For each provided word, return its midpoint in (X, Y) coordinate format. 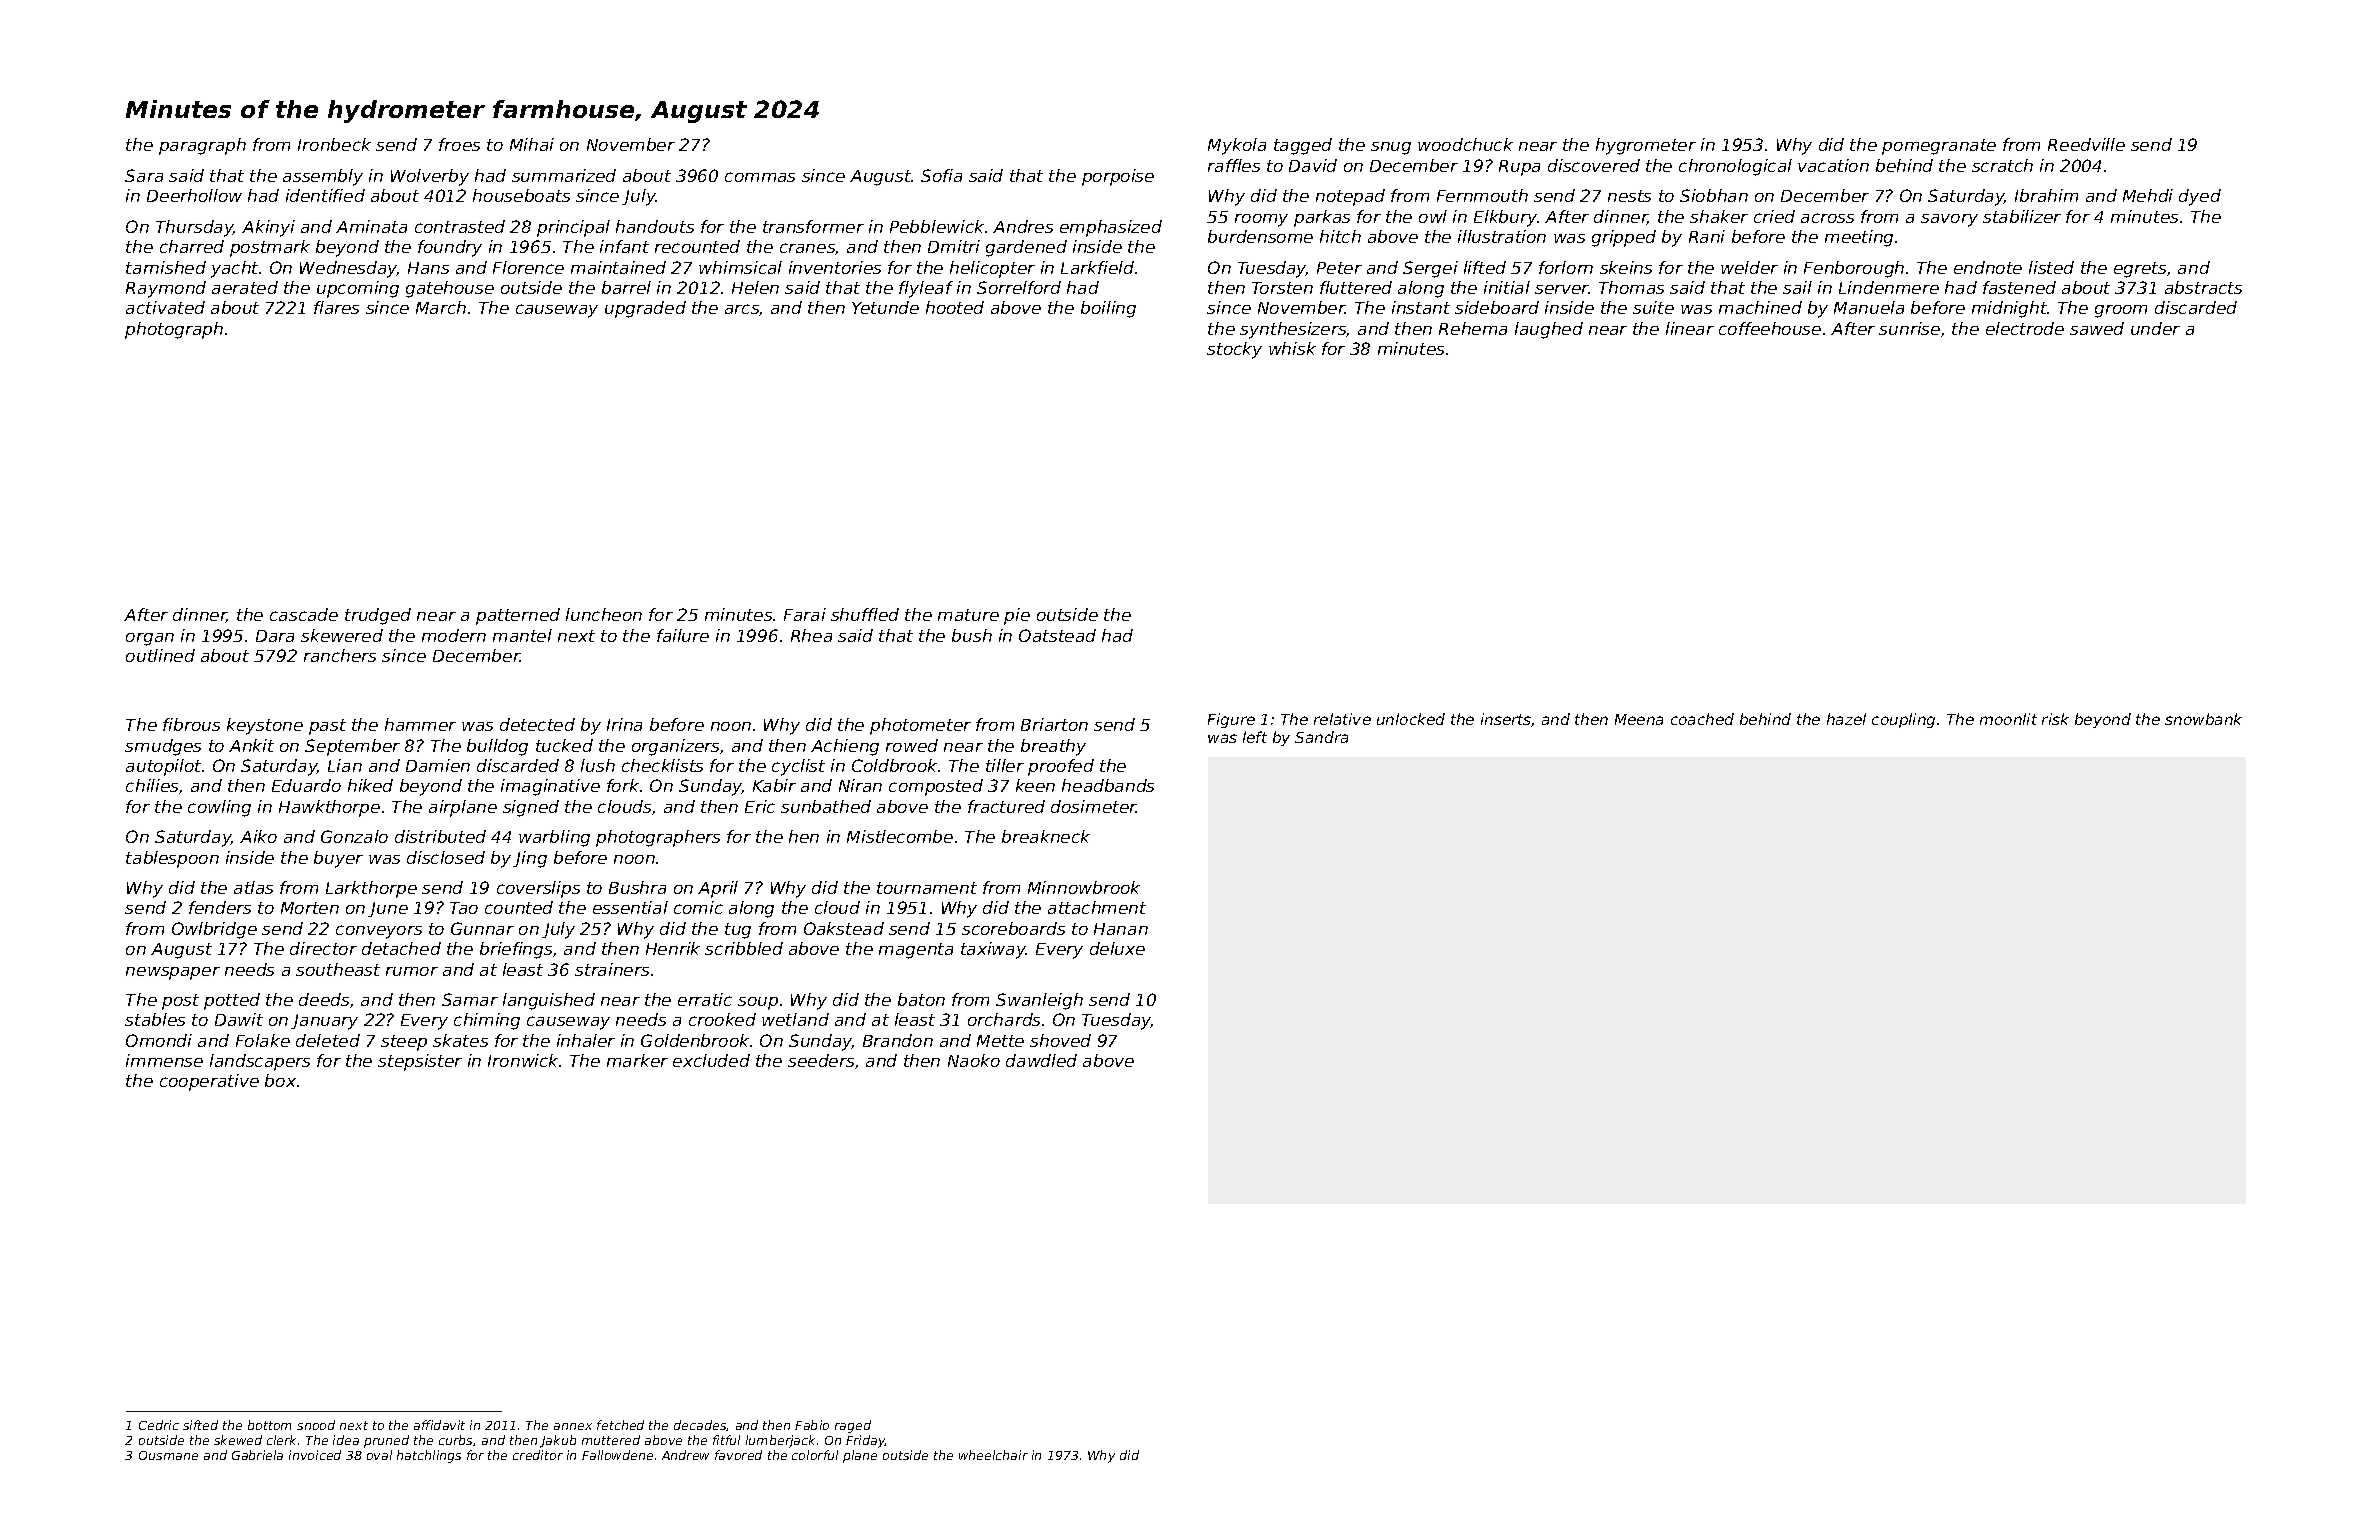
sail (1797, 287)
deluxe (1117, 948)
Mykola (1237, 146)
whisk (1292, 348)
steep (404, 1043)
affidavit (439, 1425)
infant (624, 246)
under (2155, 328)
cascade (304, 614)
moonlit (2008, 719)
